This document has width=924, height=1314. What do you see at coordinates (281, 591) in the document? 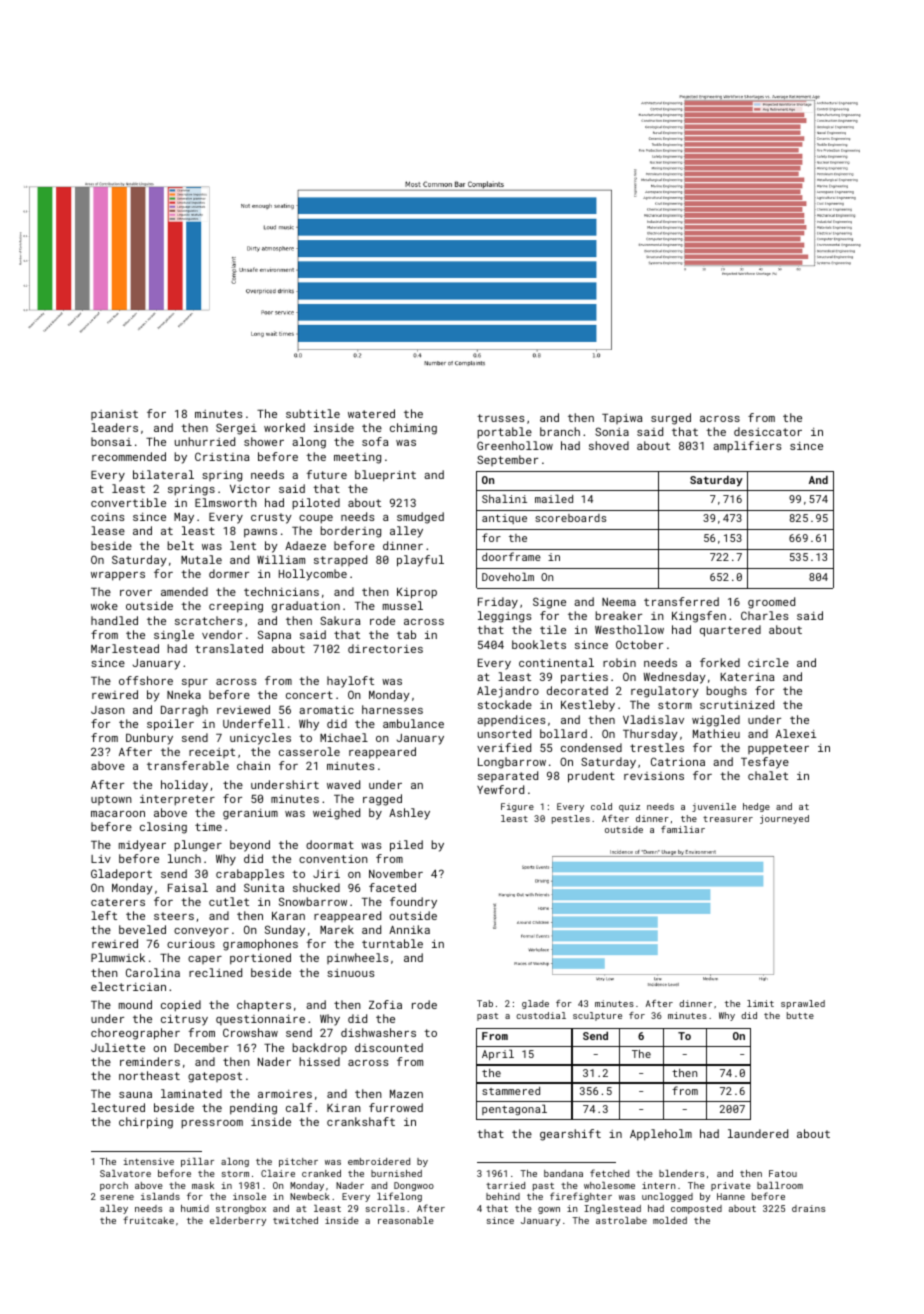
I see `technicians` at bounding box center [281, 591].
